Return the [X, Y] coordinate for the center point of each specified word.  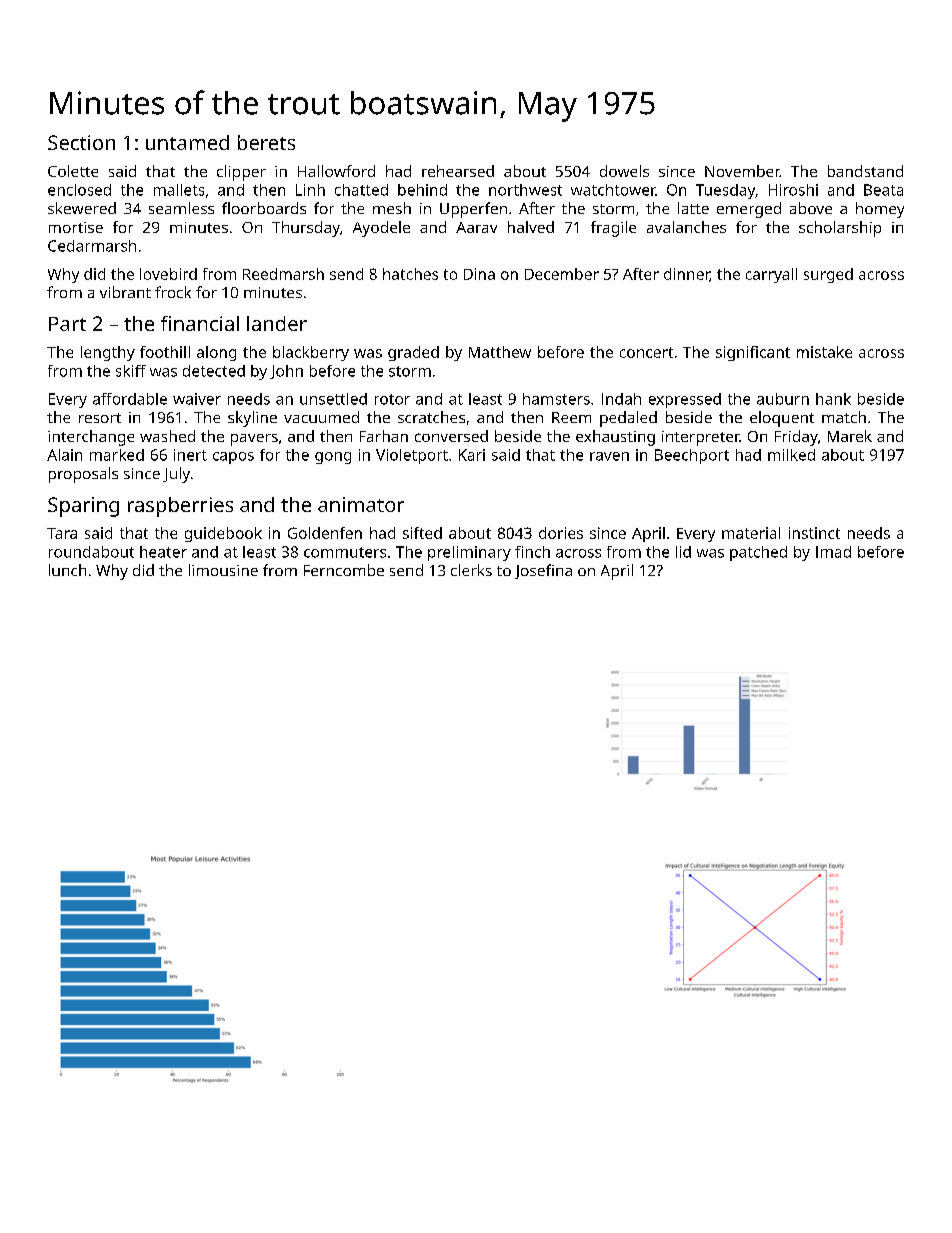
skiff [131, 371]
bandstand [865, 171]
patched [758, 553]
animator [361, 504]
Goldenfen [325, 533]
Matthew [500, 352]
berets [266, 142]
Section [81, 142]
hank [833, 399]
